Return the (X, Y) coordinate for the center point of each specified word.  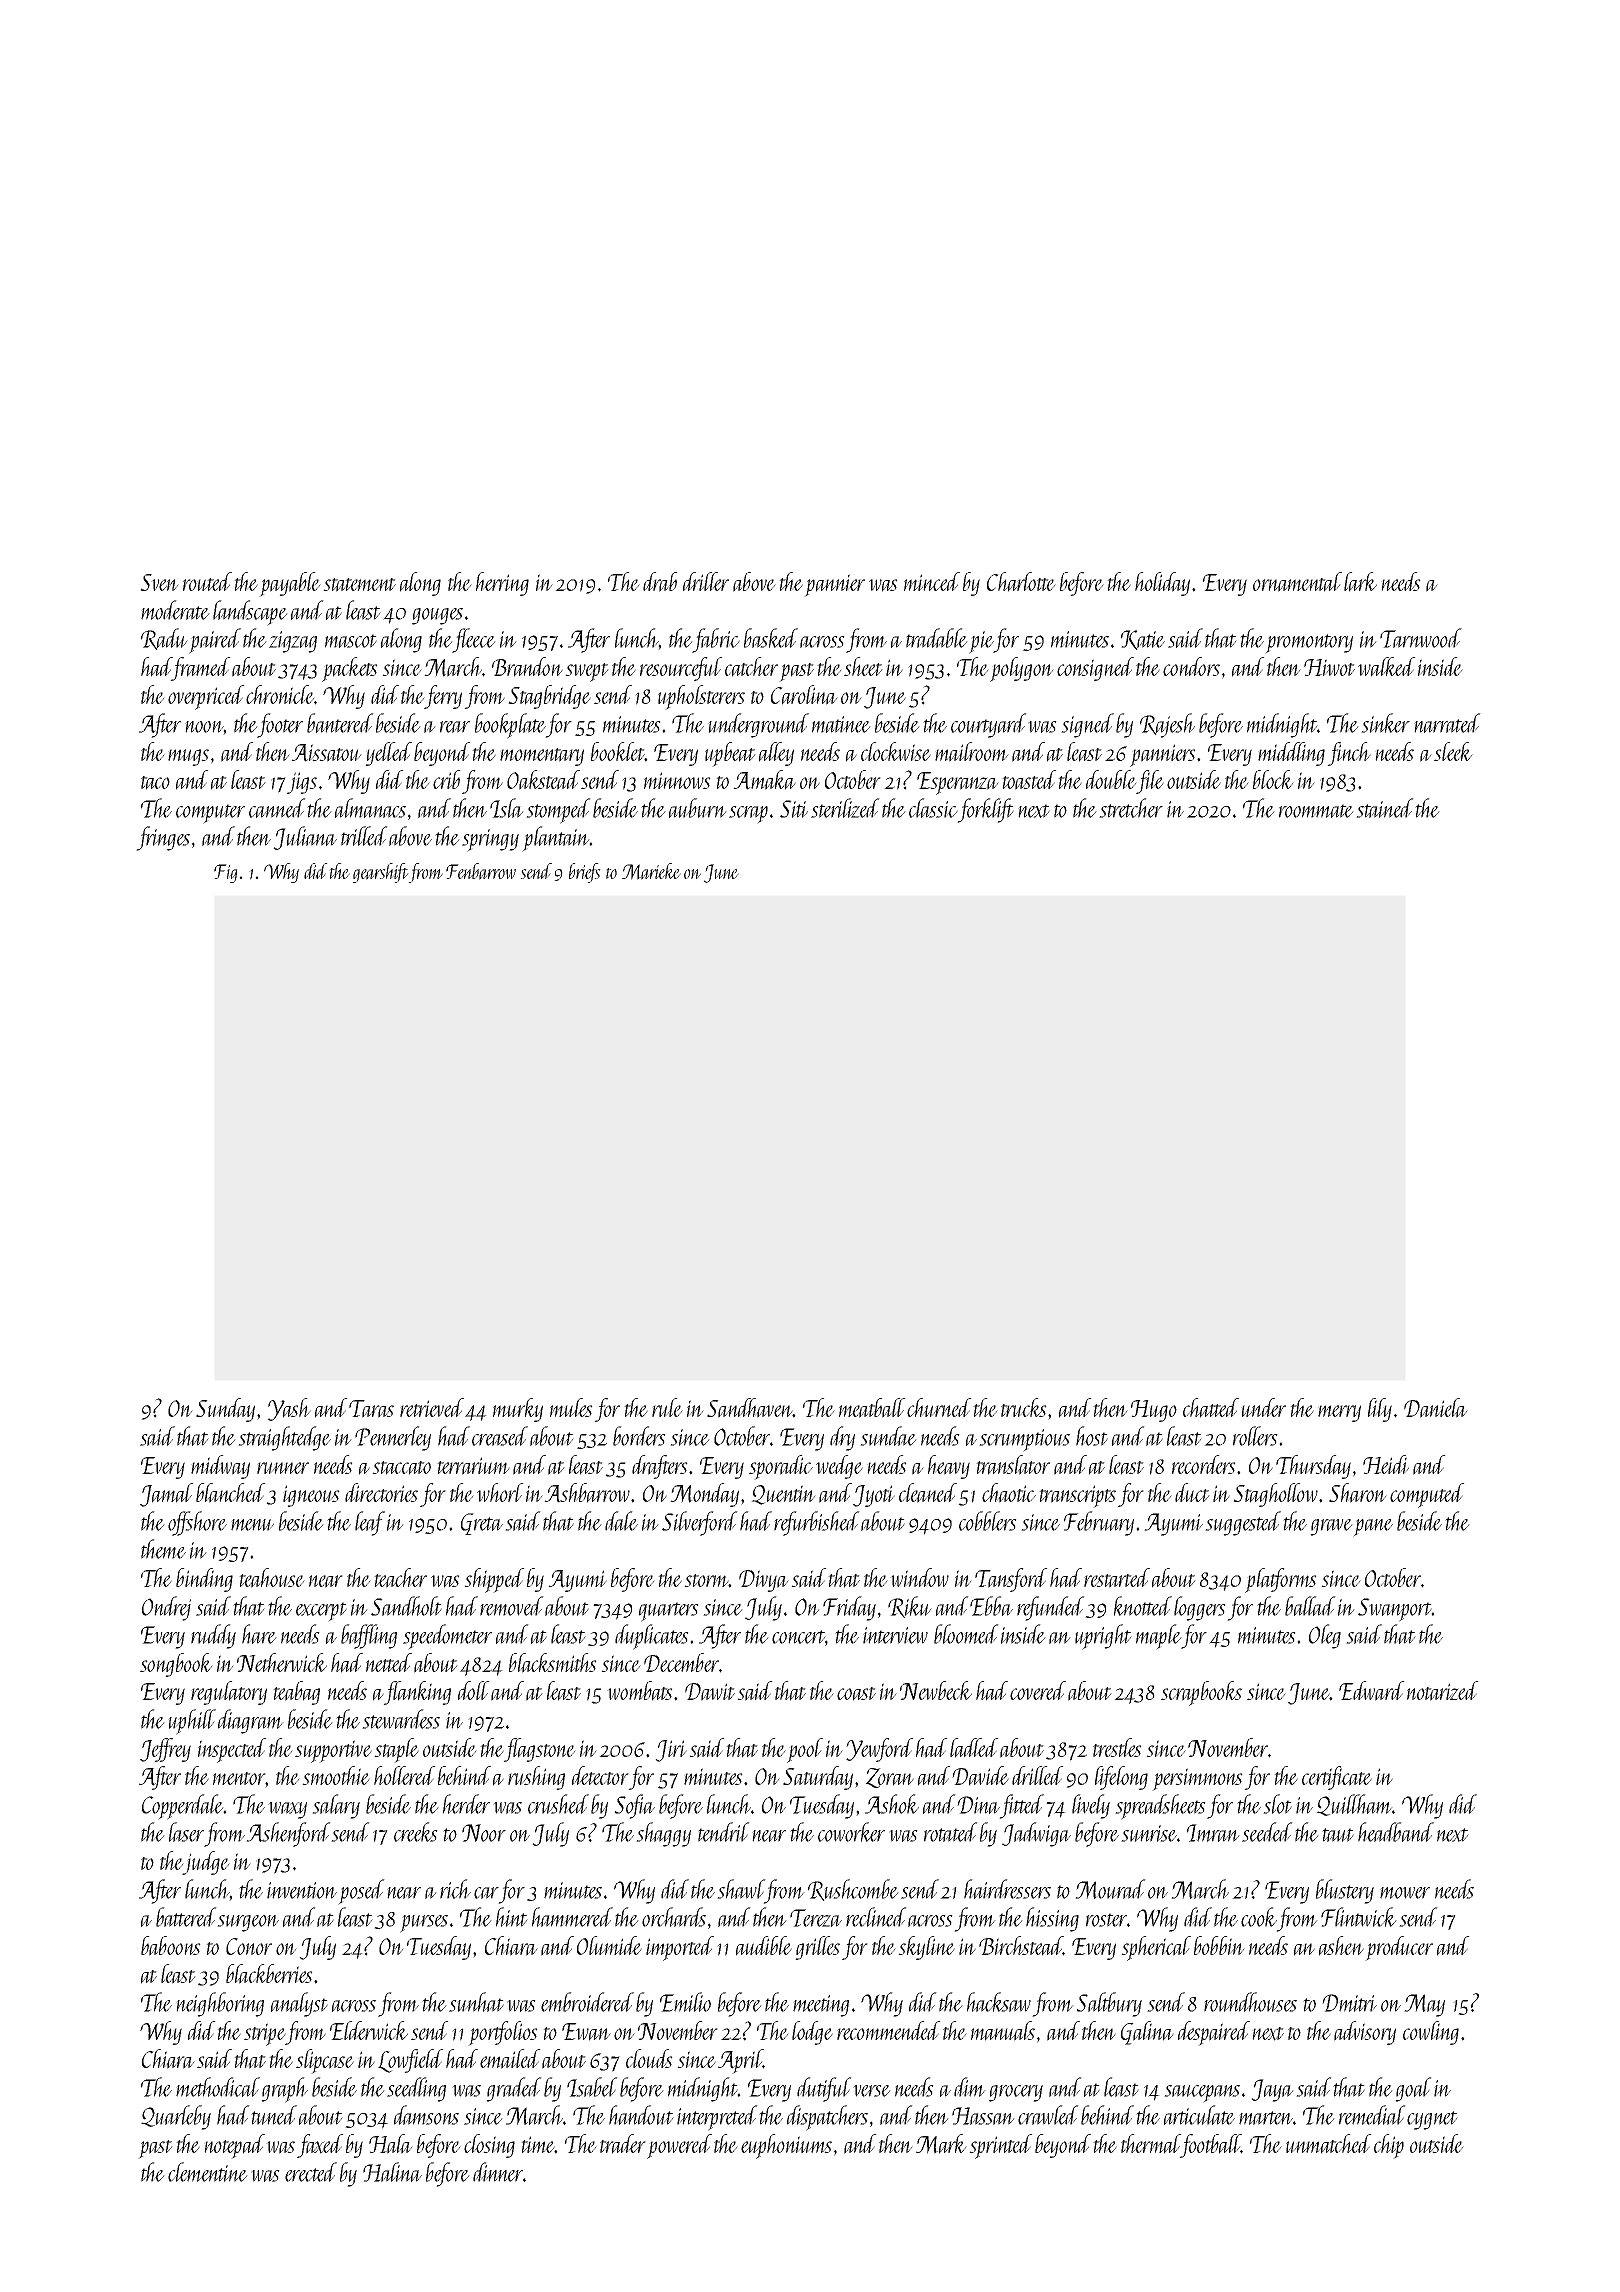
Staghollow (1275, 1495)
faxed (320, 2146)
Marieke (651, 871)
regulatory (229, 1693)
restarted (1117, 1578)
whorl (500, 1492)
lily (1380, 1410)
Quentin (783, 1495)
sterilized (845, 808)
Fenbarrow (481, 871)
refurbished (817, 1523)
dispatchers (827, 2118)
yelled (388, 754)
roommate (1316, 811)
